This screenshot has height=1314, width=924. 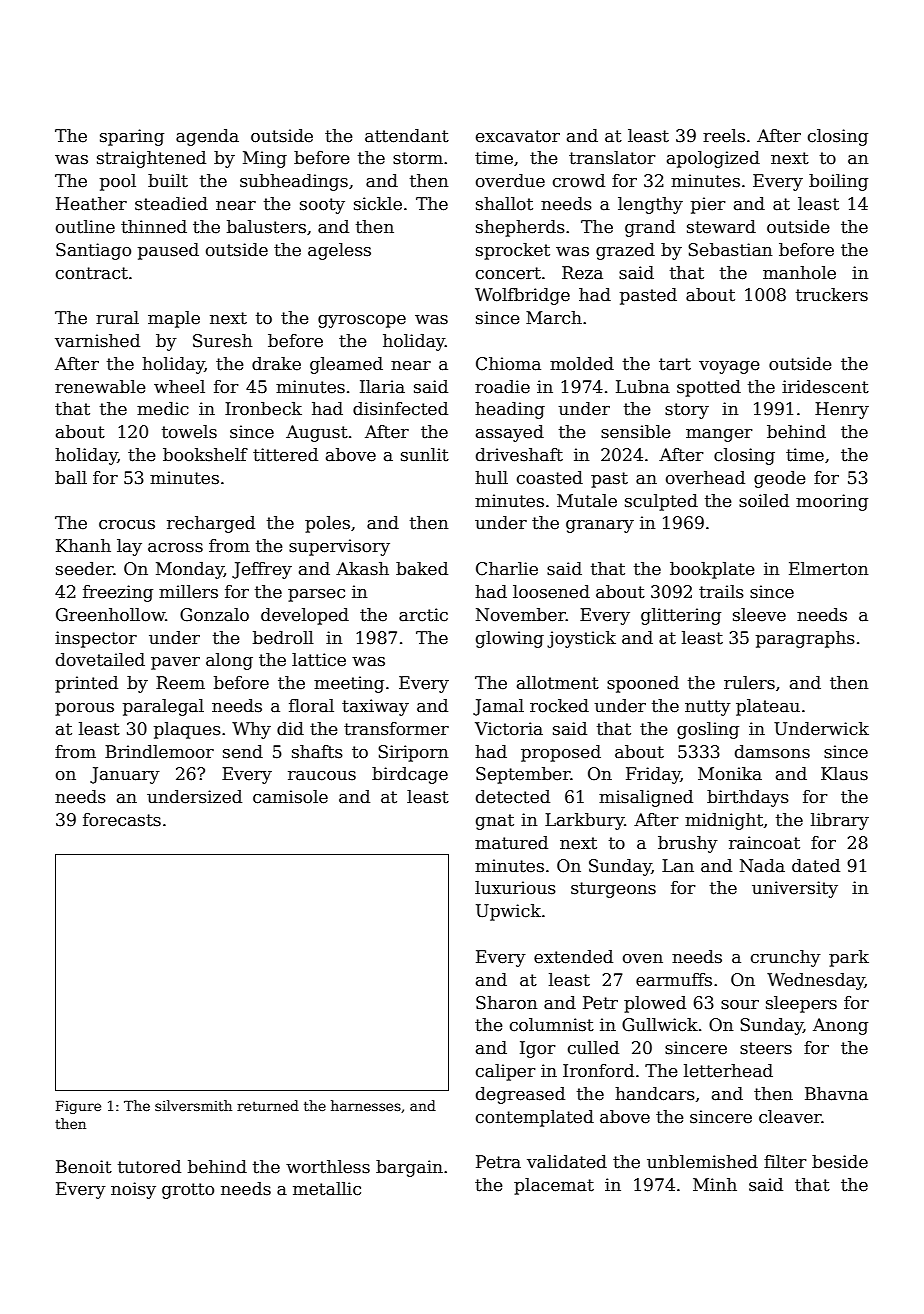 I want to click on tittered, so click(x=285, y=455).
